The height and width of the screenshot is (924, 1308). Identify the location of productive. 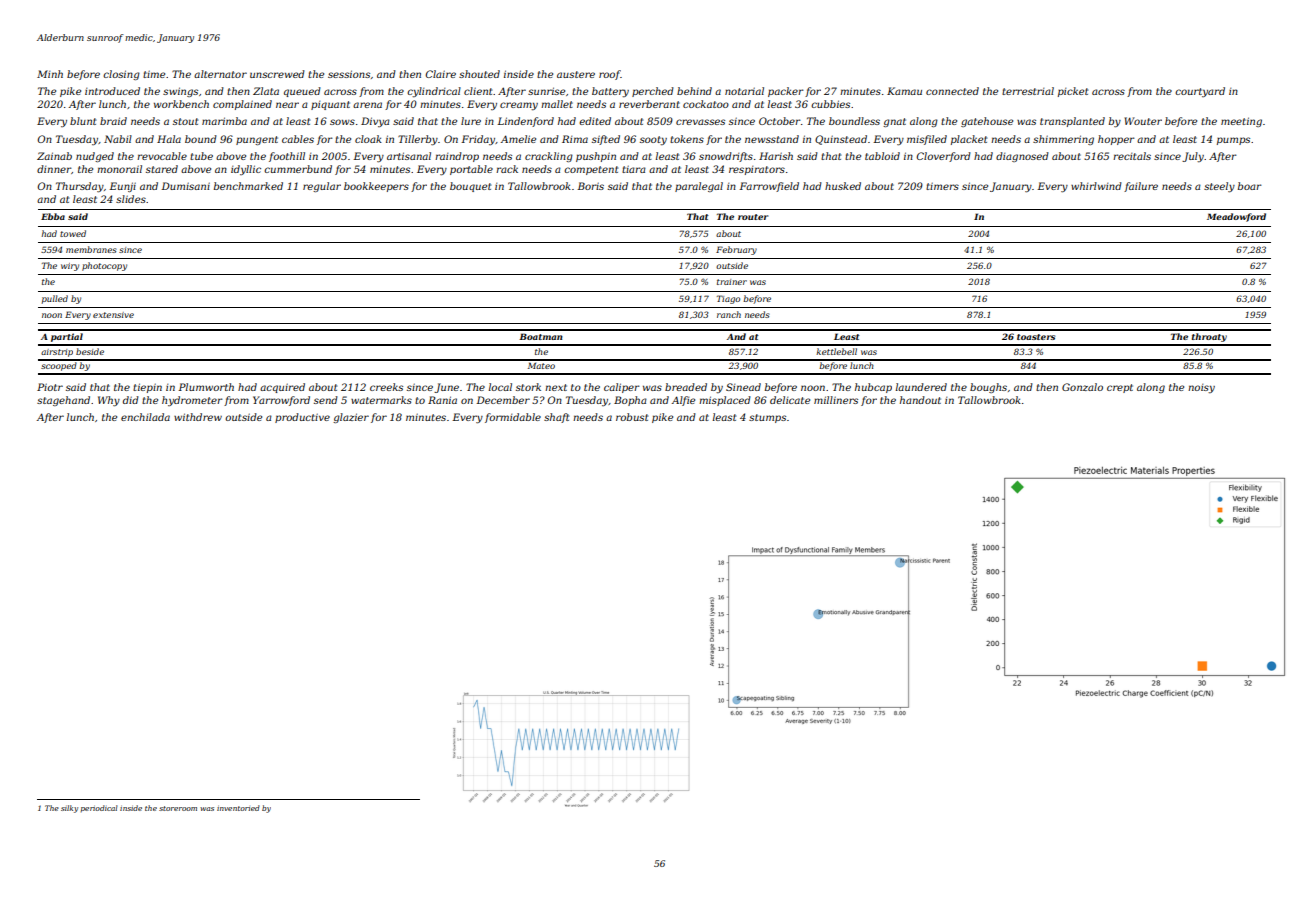
(302, 418).
